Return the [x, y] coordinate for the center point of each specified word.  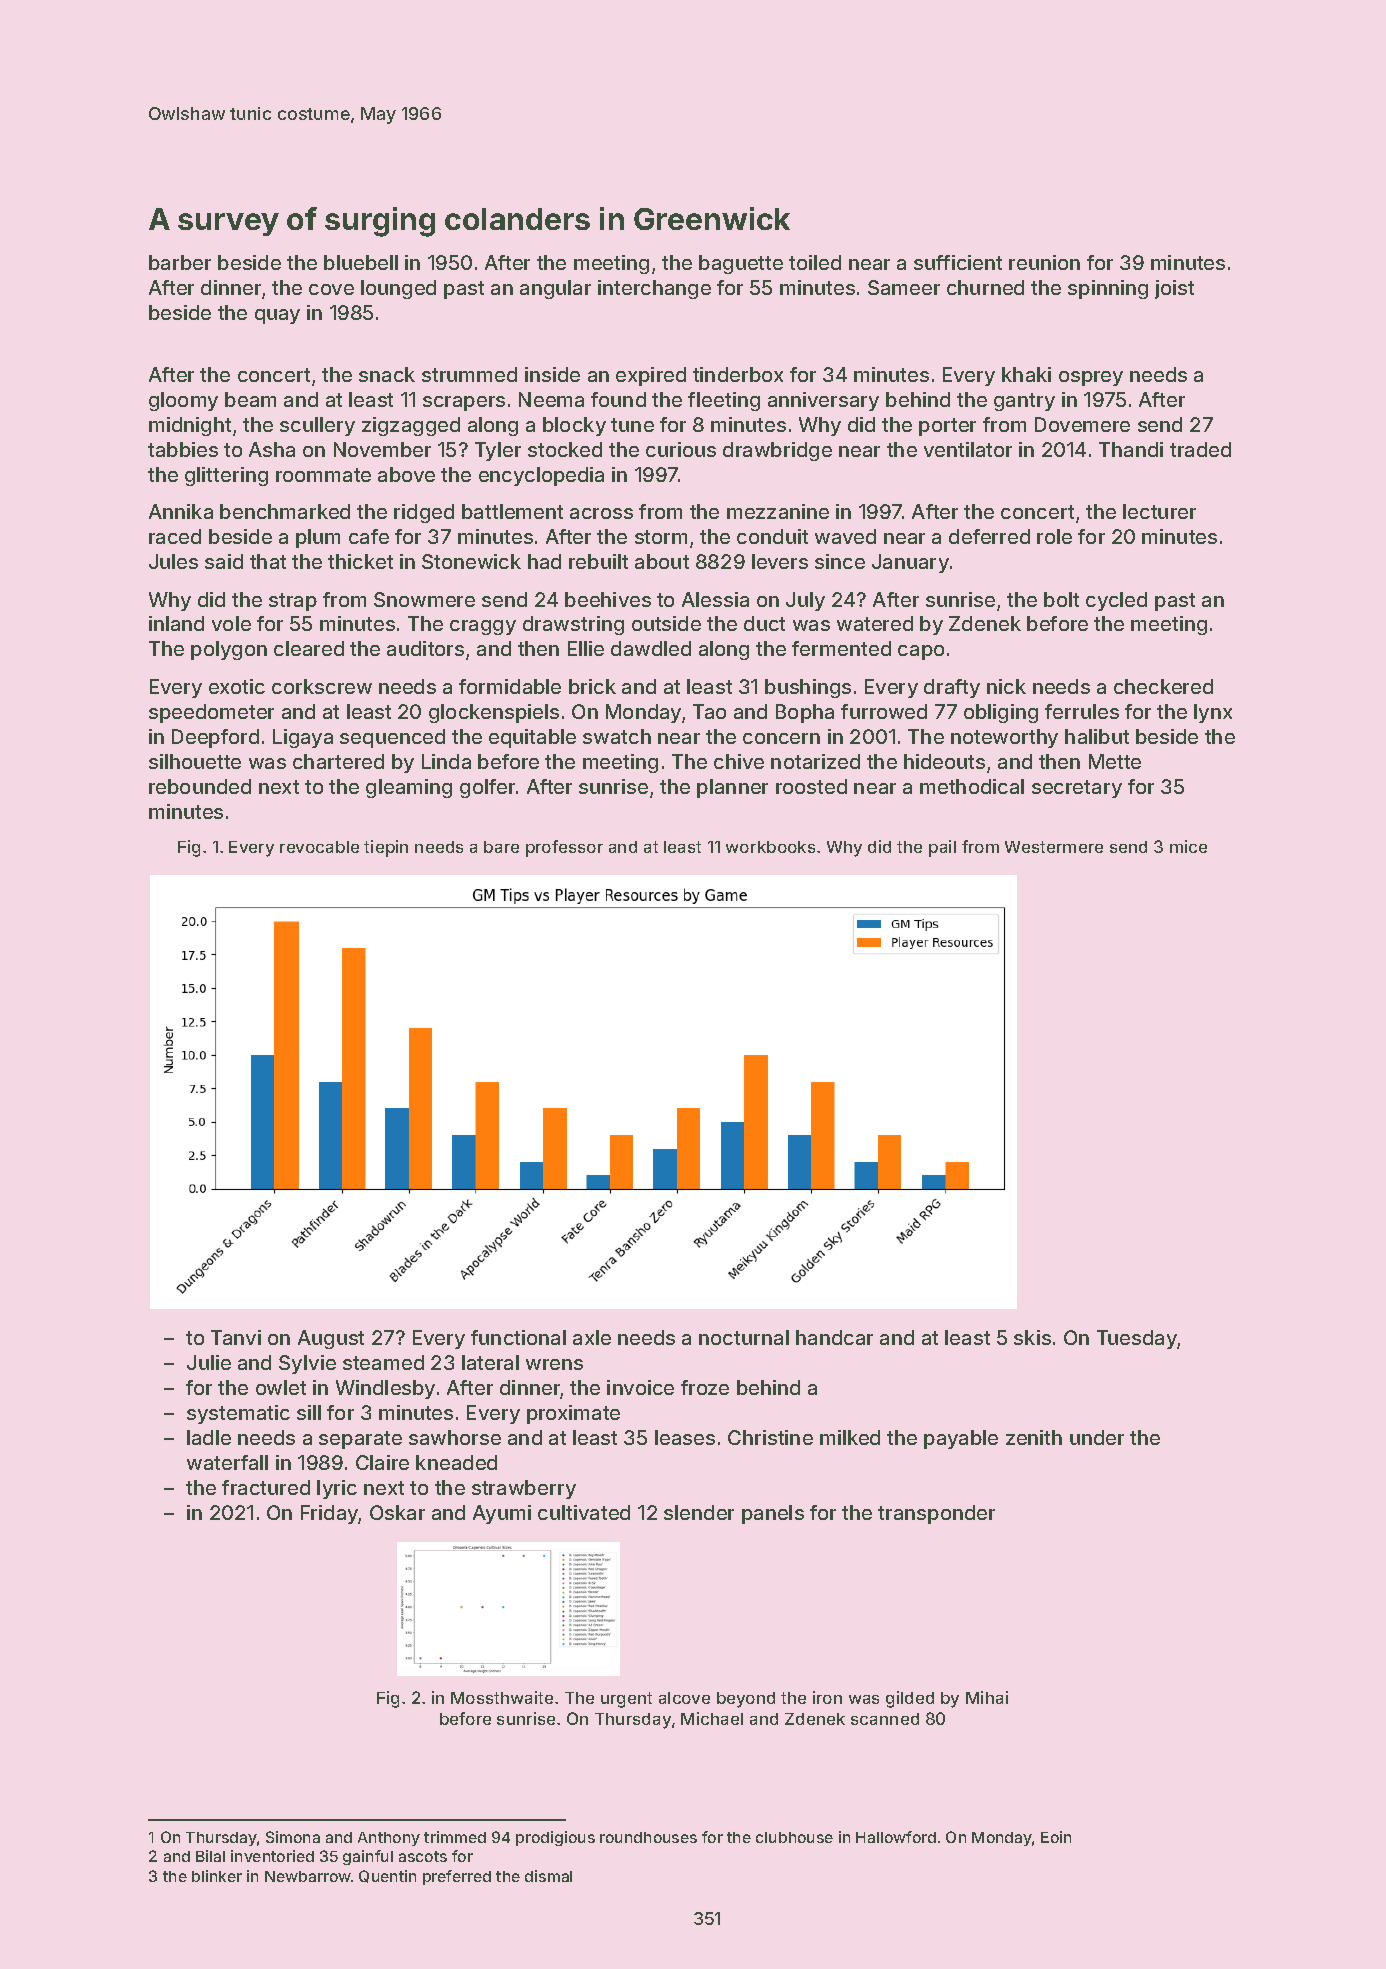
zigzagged [411, 426]
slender [699, 1512]
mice [1188, 846]
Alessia [715, 599]
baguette [741, 264]
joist [1174, 289]
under [1097, 1437]
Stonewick [471, 561]
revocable [319, 847]
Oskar [397, 1512]
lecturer [1159, 511]
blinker [217, 1876]
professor [564, 848]
